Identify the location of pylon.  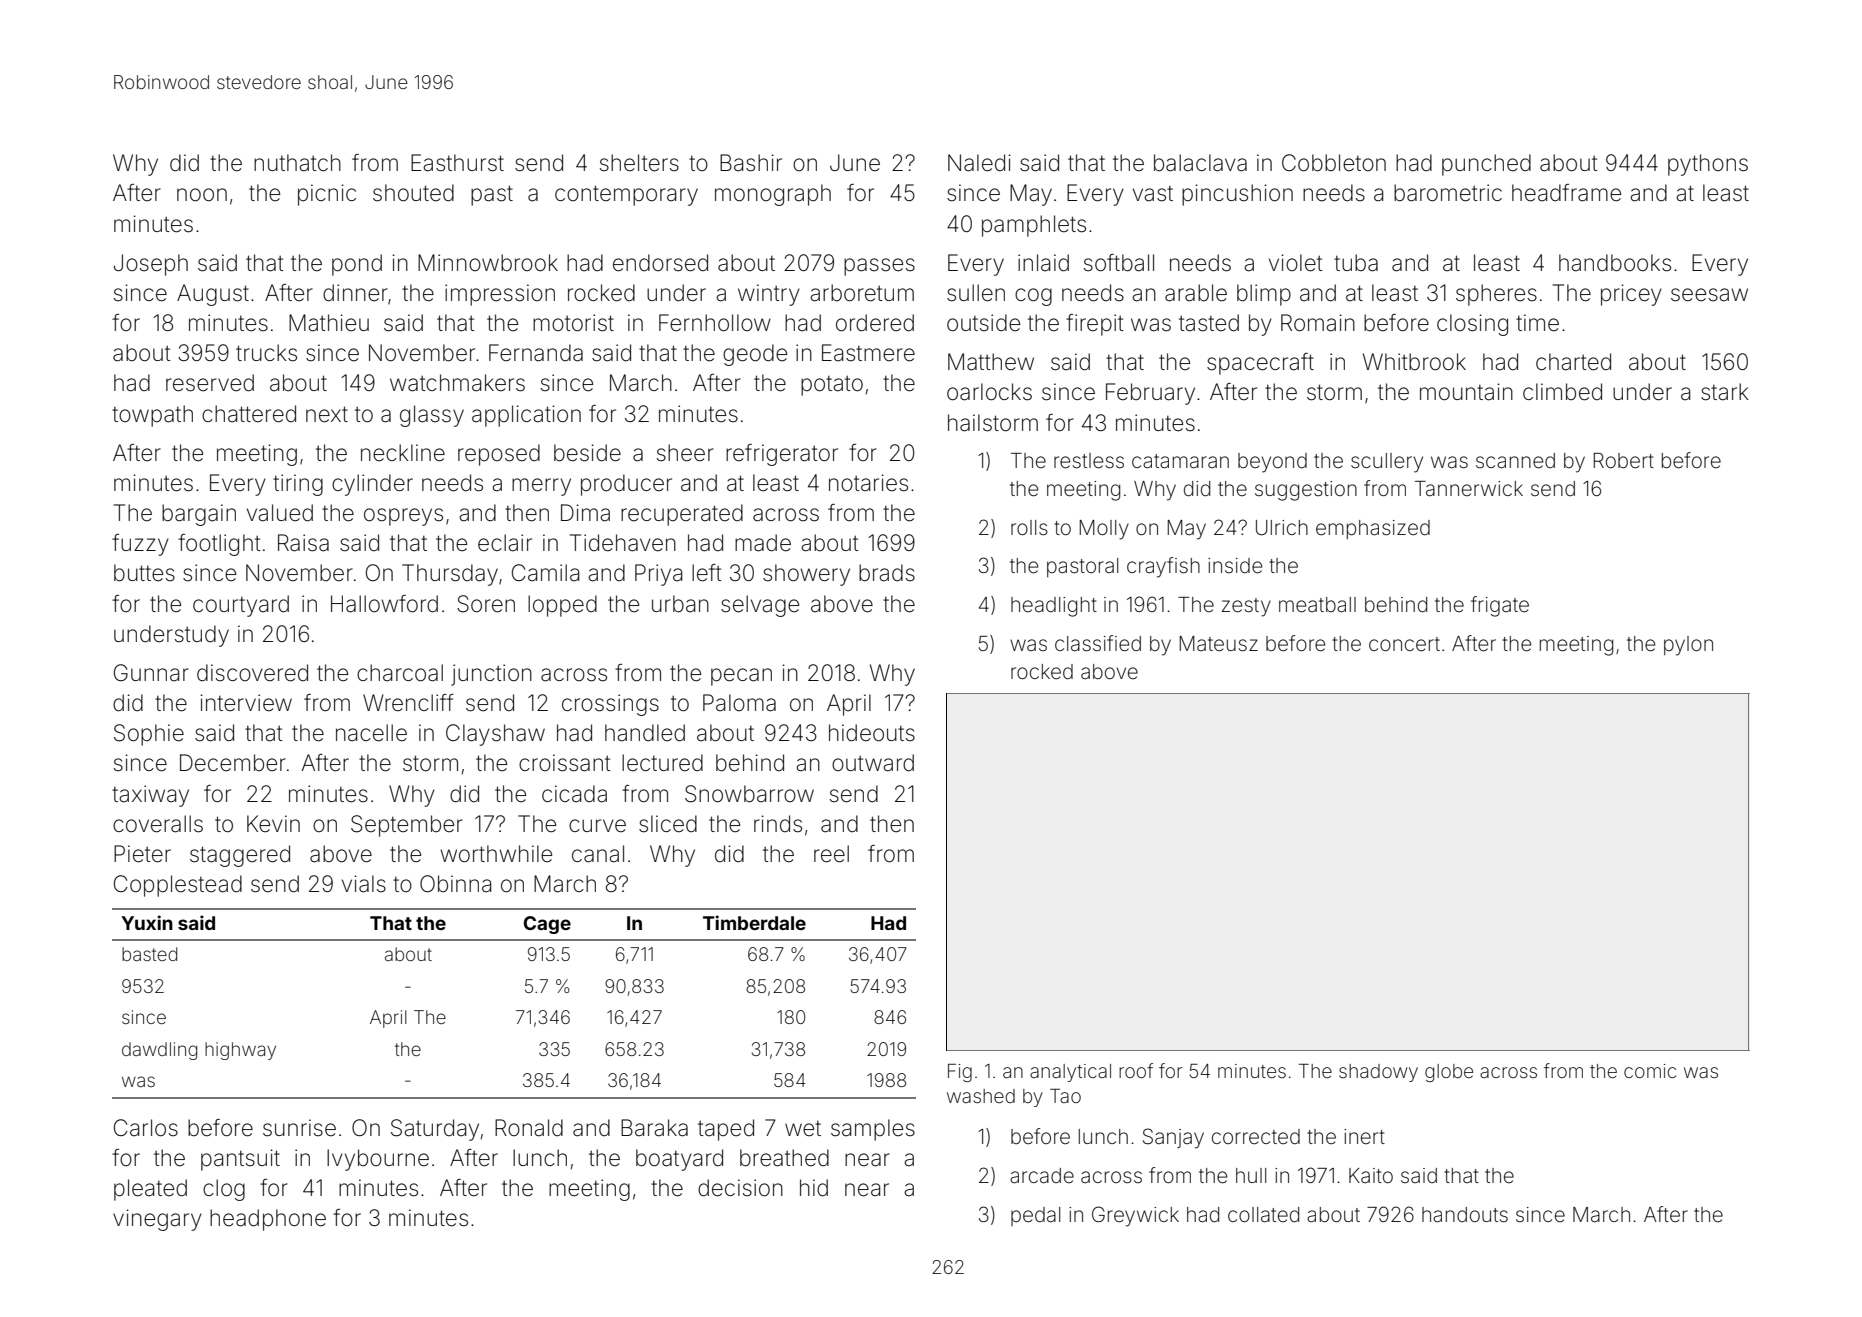
(1688, 646).
